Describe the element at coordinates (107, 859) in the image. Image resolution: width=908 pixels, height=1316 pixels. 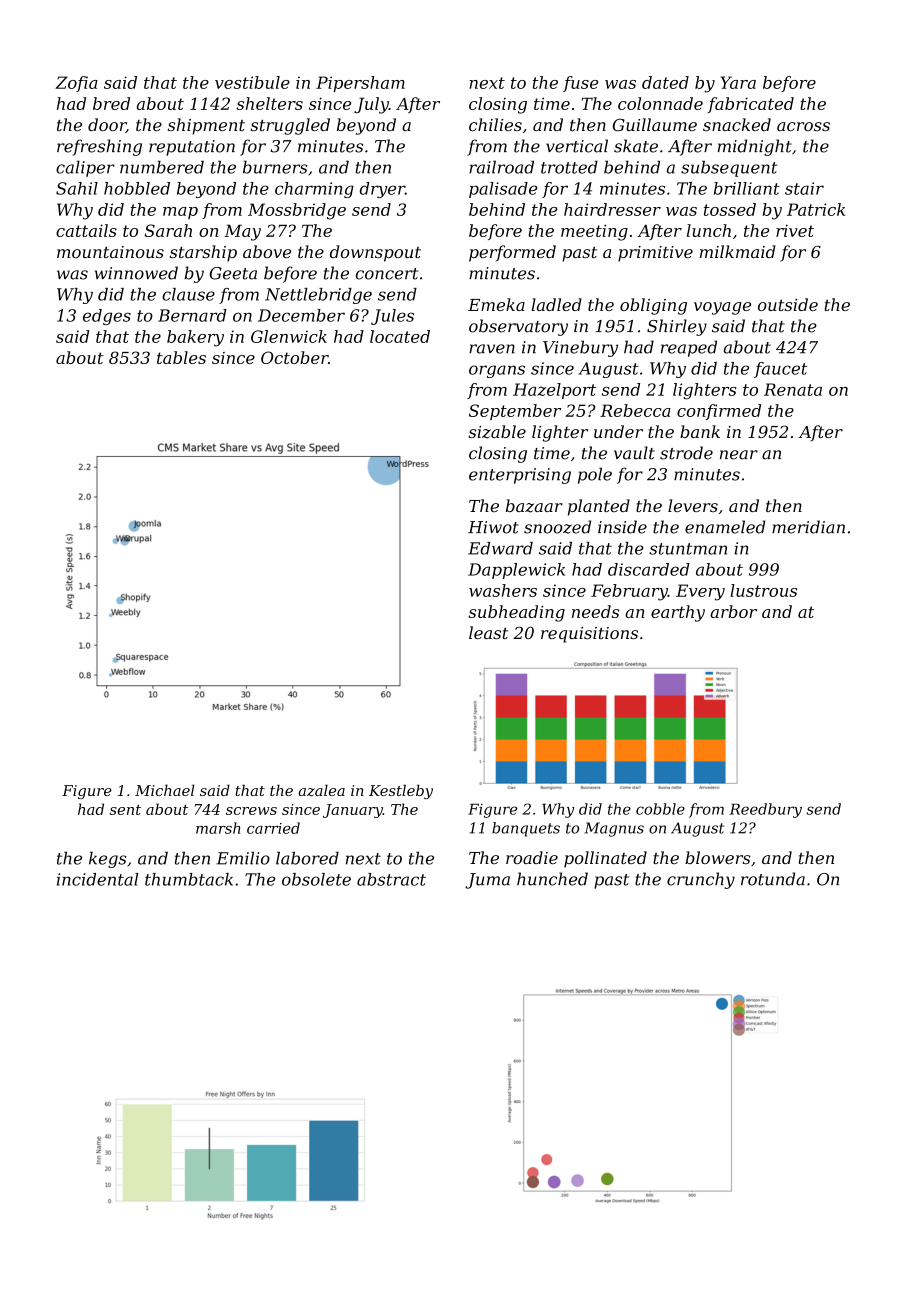
I see `kegs` at that location.
